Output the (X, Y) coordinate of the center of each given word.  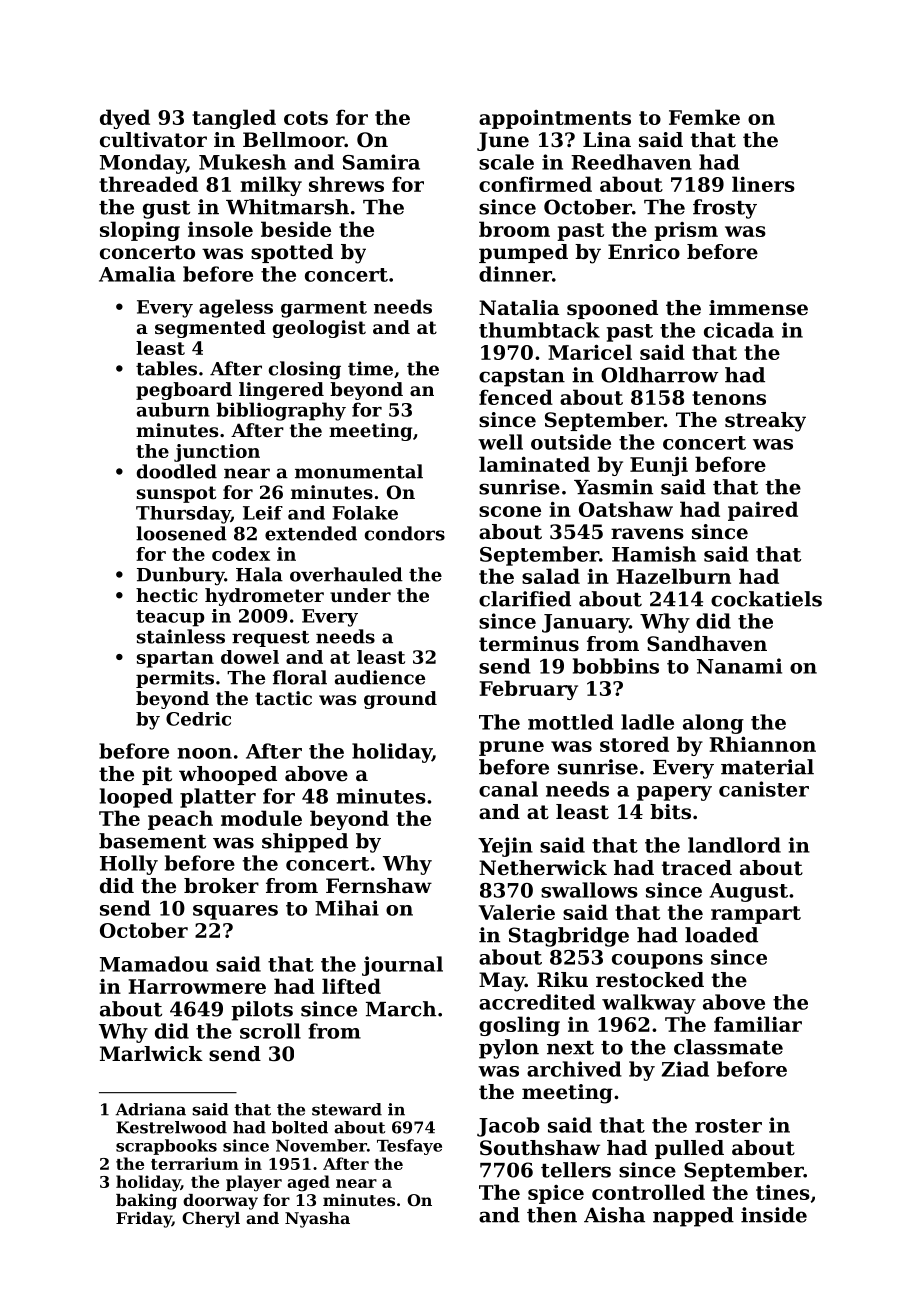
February (529, 690)
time (370, 368)
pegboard (184, 391)
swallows (589, 890)
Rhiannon (763, 744)
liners (763, 184)
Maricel (590, 352)
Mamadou (154, 964)
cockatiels (766, 599)
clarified (525, 599)
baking (146, 1202)
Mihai (347, 908)
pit (157, 775)
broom (514, 229)
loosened (181, 533)
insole (220, 229)
